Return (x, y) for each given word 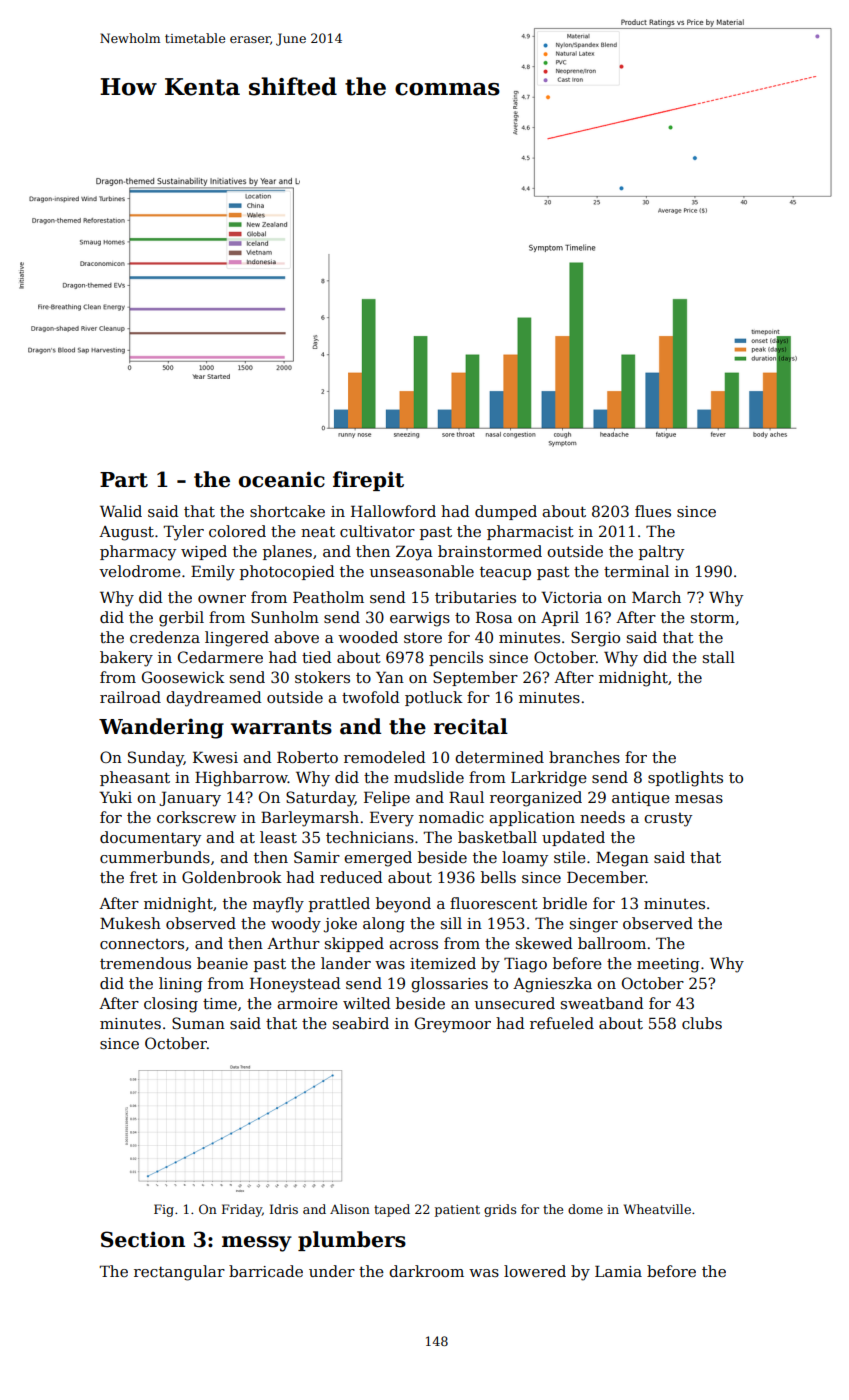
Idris (284, 1209)
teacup (505, 573)
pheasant (135, 778)
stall (719, 657)
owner (222, 599)
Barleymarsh (310, 819)
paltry (661, 553)
